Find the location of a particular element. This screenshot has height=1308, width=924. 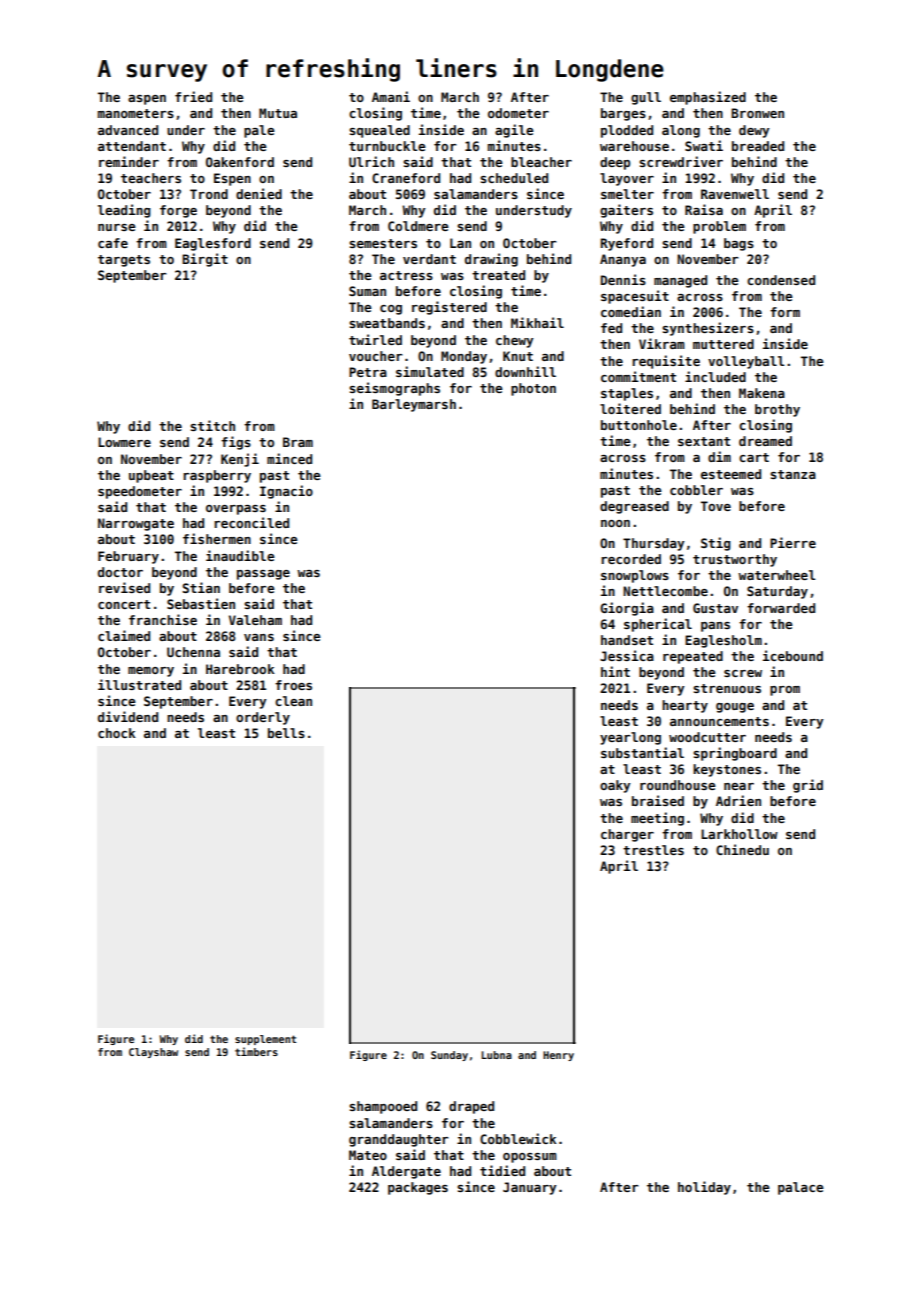

nurse is located at coordinates (117, 227).
